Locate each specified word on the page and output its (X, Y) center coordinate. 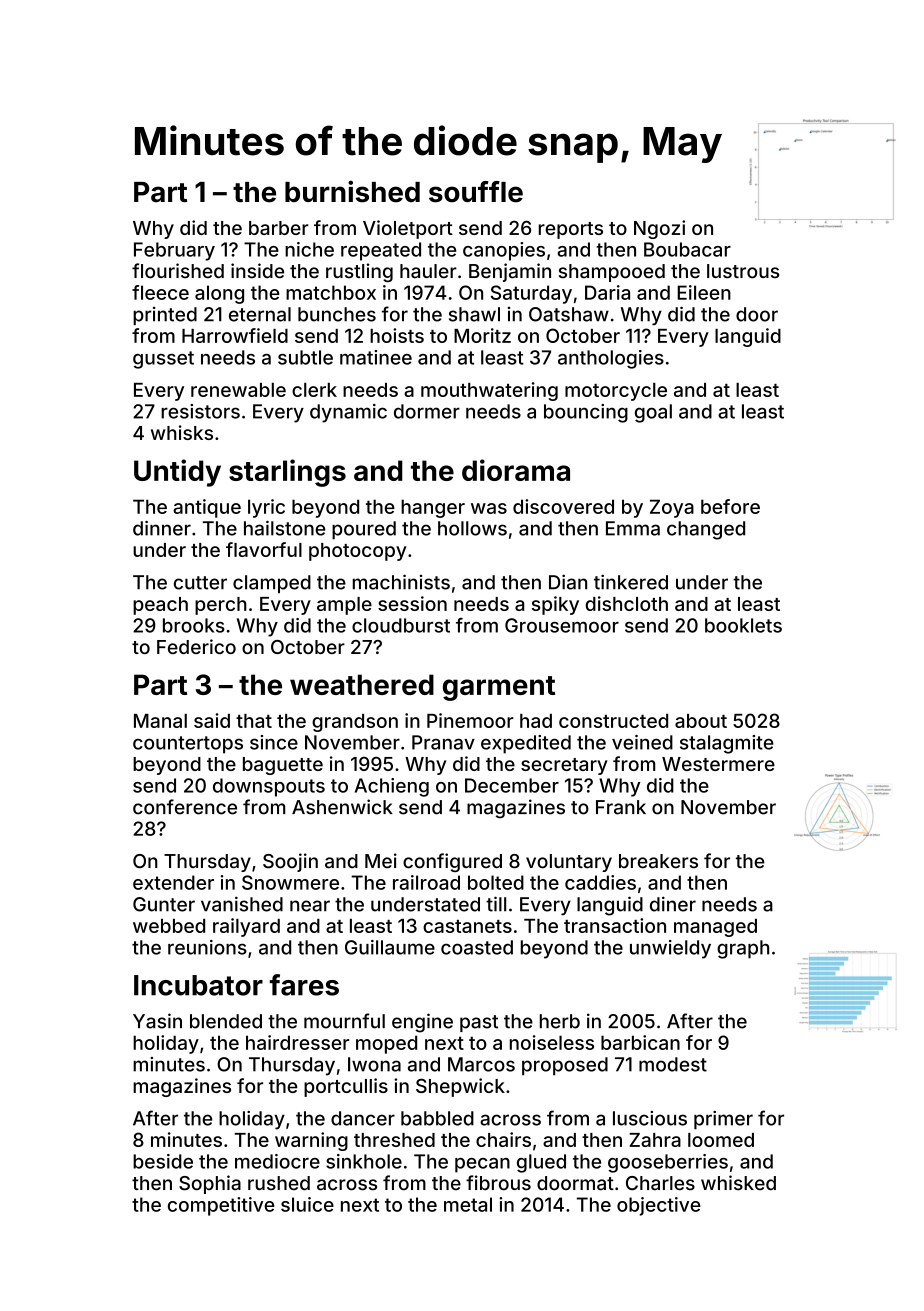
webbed (169, 926)
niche (309, 249)
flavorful (264, 549)
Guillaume (390, 947)
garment (499, 688)
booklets (743, 625)
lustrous (743, 271)
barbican (640, 1042)
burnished (352, 191)
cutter (200, 583)
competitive (221, 1206)
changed (706, 530)
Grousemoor (562, 625)
